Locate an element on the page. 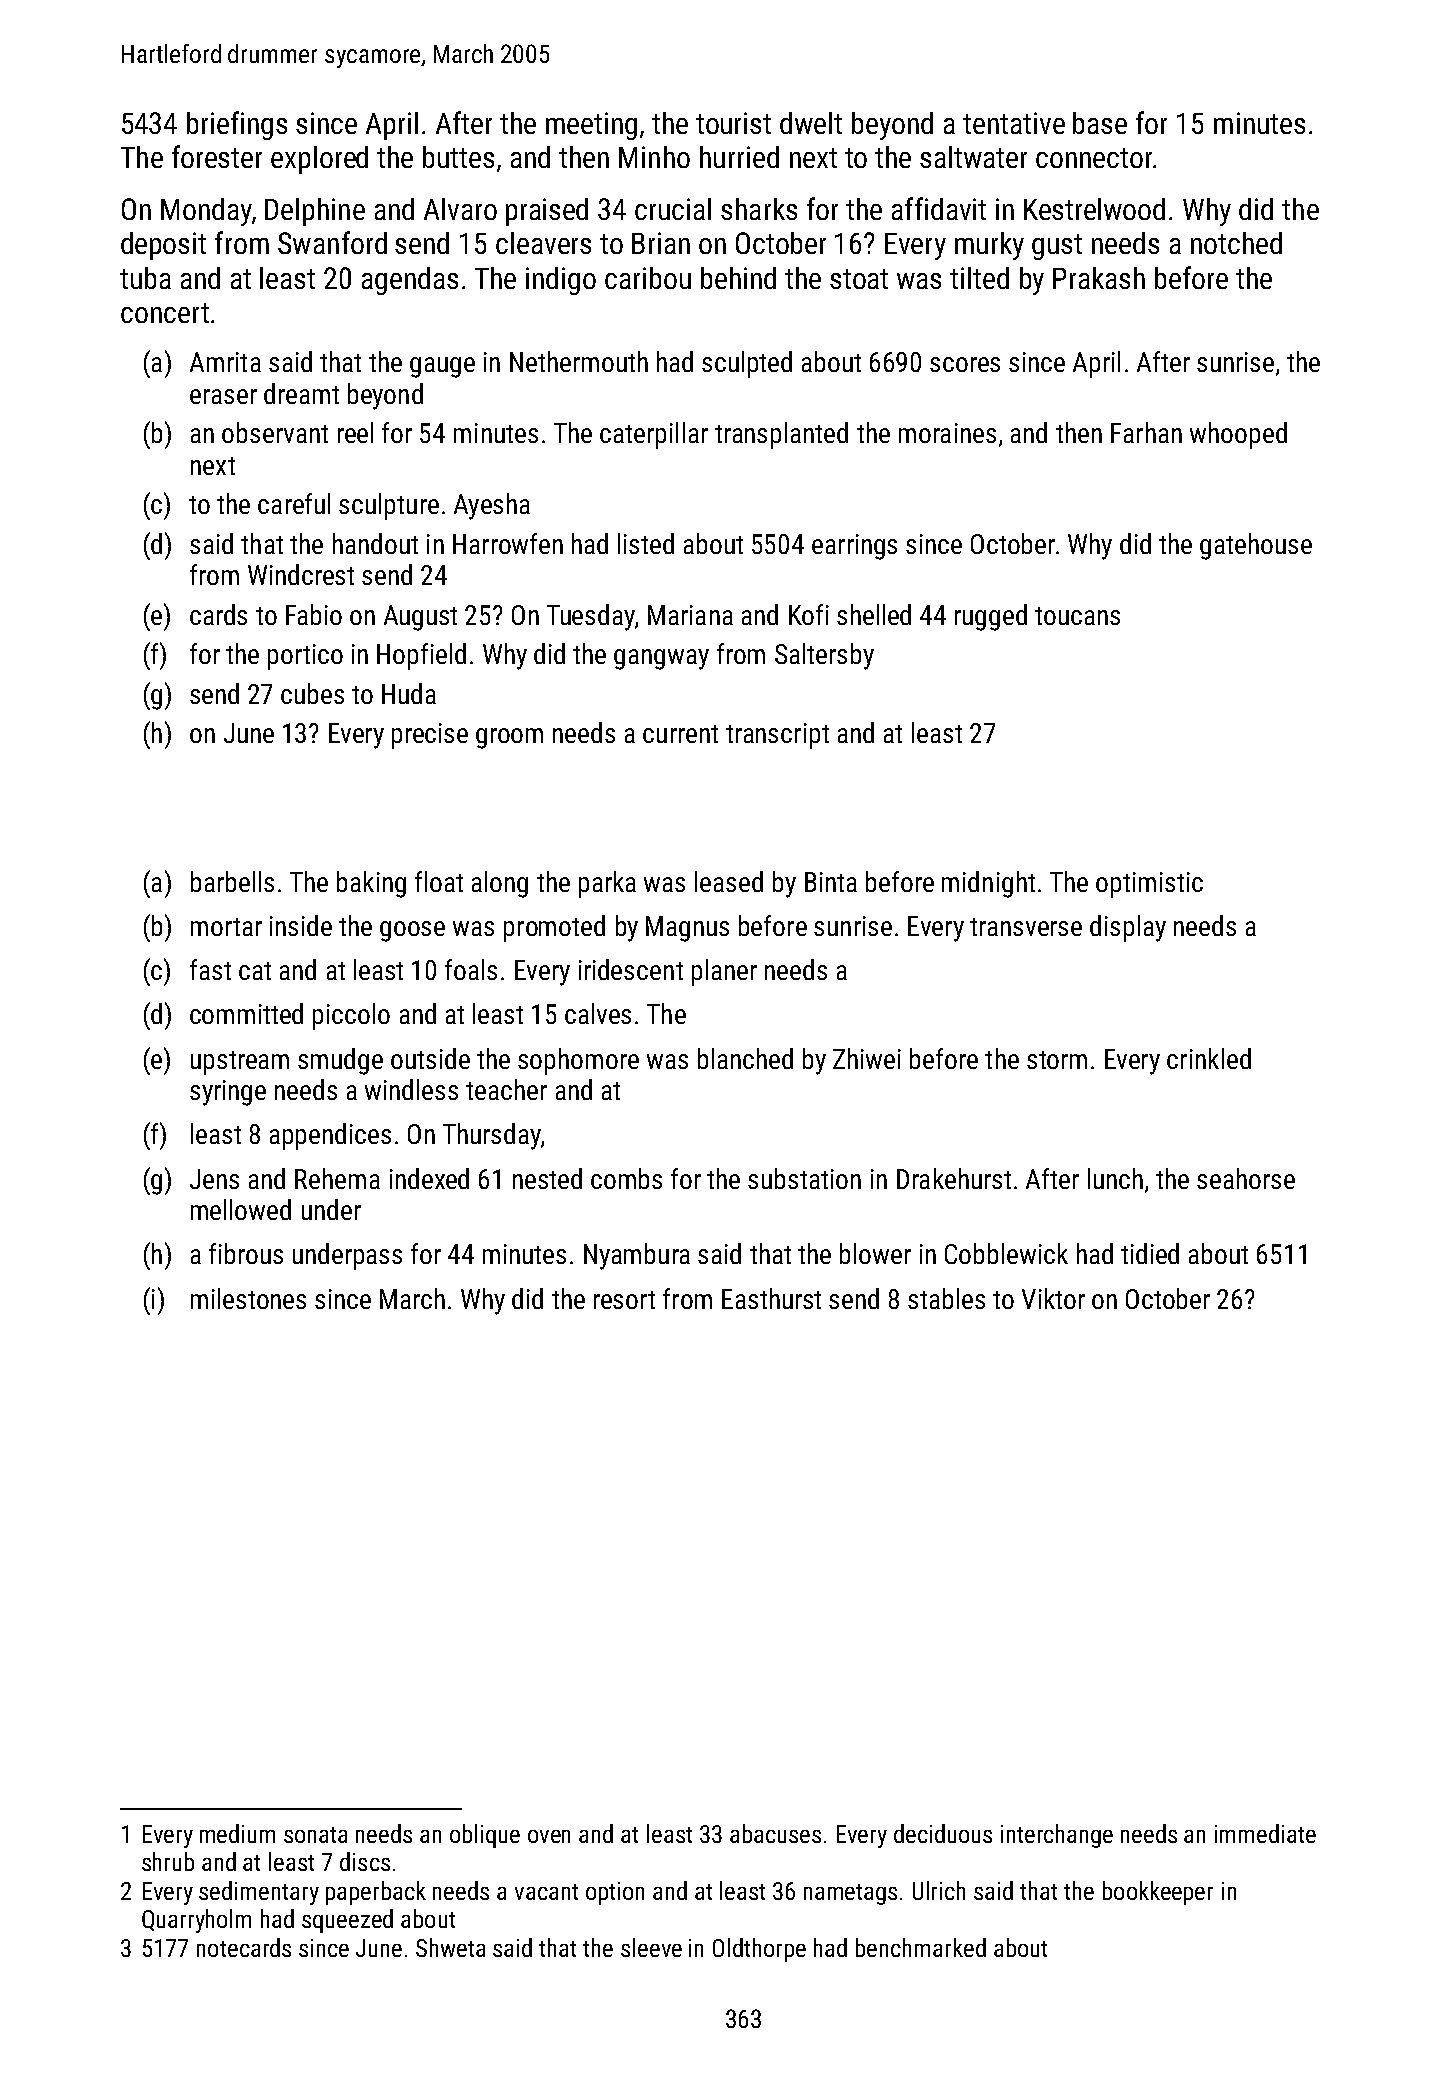  explored is located at coordinates (319, 160).
